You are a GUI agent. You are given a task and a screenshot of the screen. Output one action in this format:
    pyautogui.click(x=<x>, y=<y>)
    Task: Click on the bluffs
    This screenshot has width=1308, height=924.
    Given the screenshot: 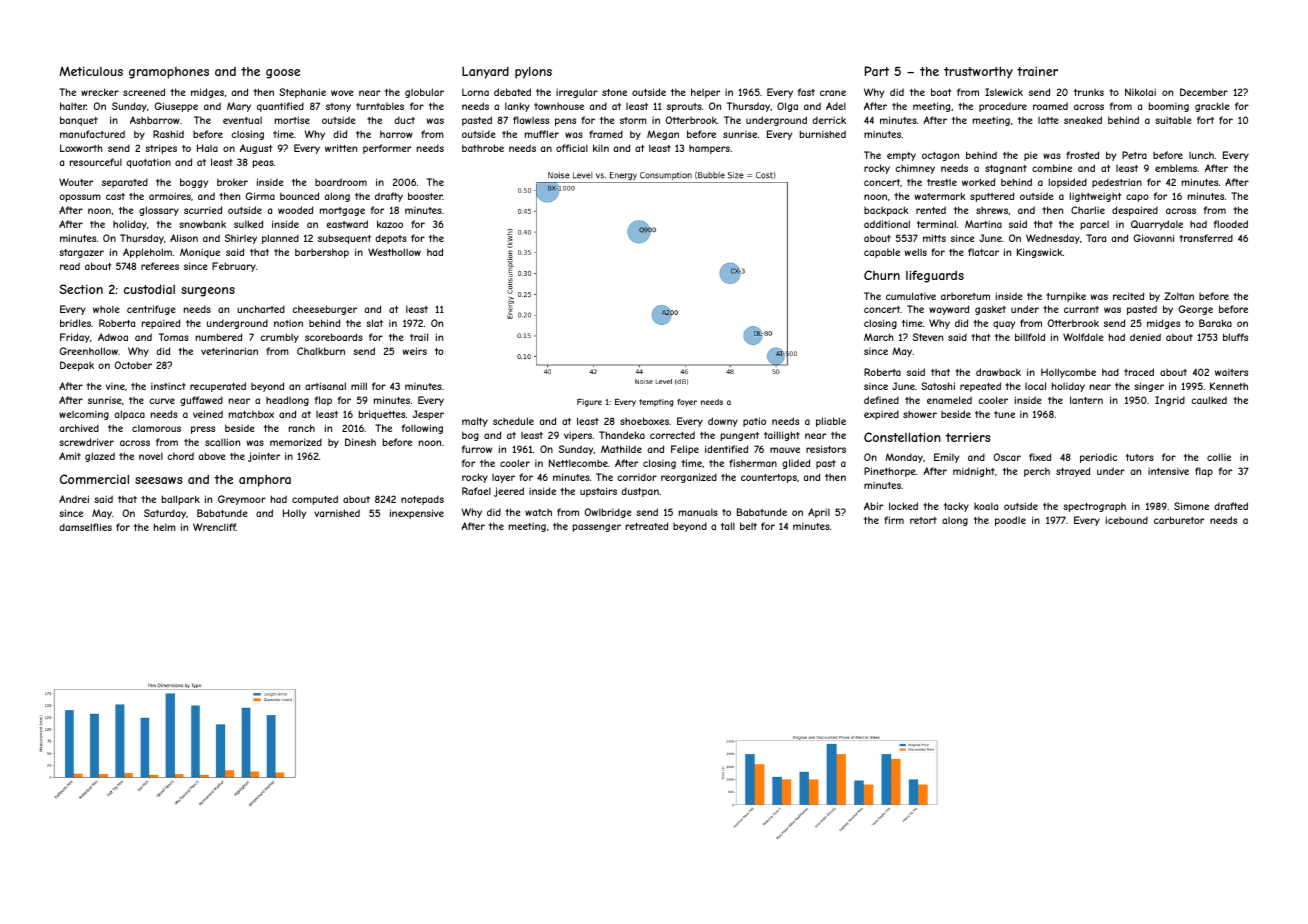 What is the action you would take?
    pyautogui.click(x=1235, y=337)
